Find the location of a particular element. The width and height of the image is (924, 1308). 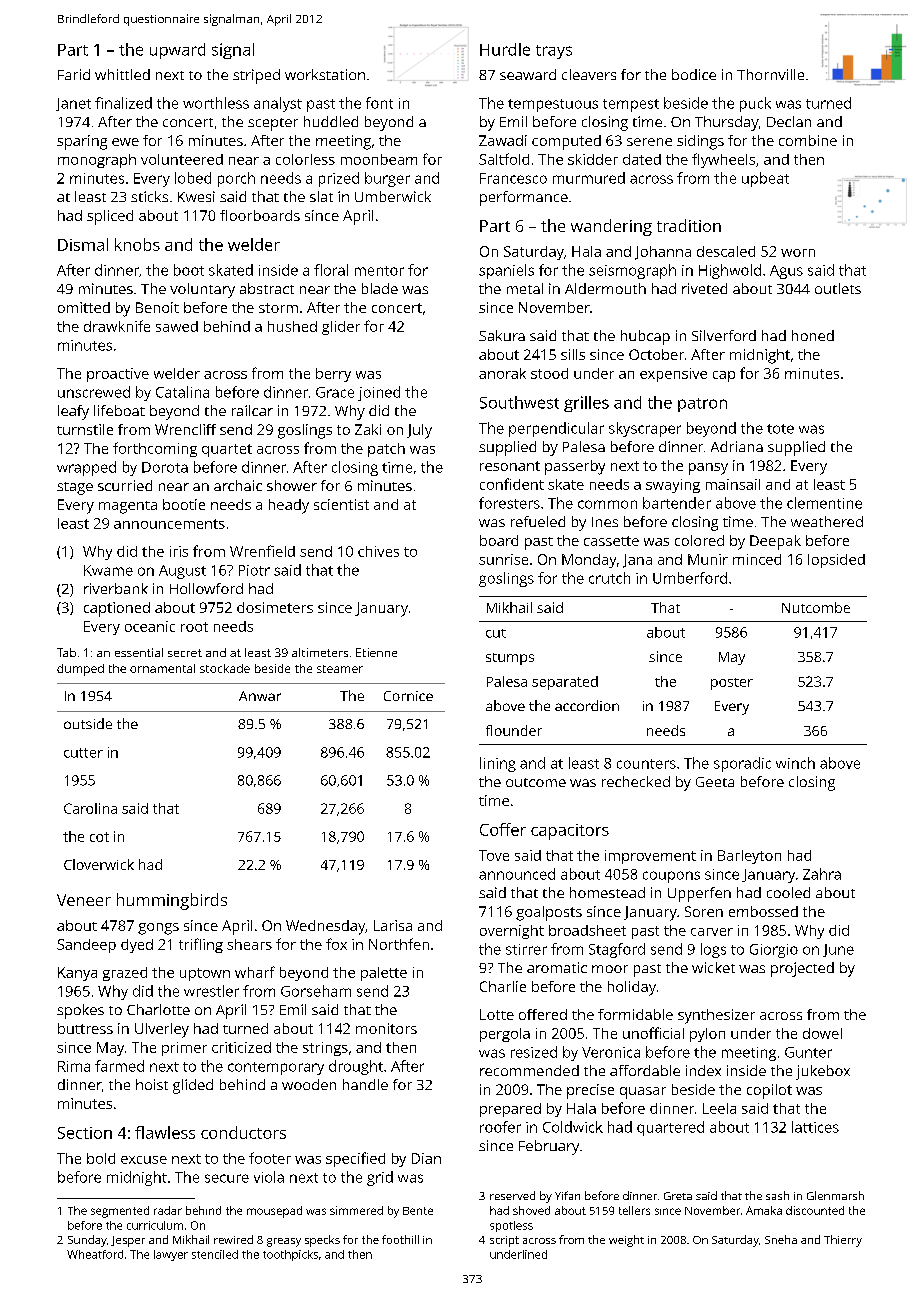

Wheatford is located at coordinates (95, 1254).
